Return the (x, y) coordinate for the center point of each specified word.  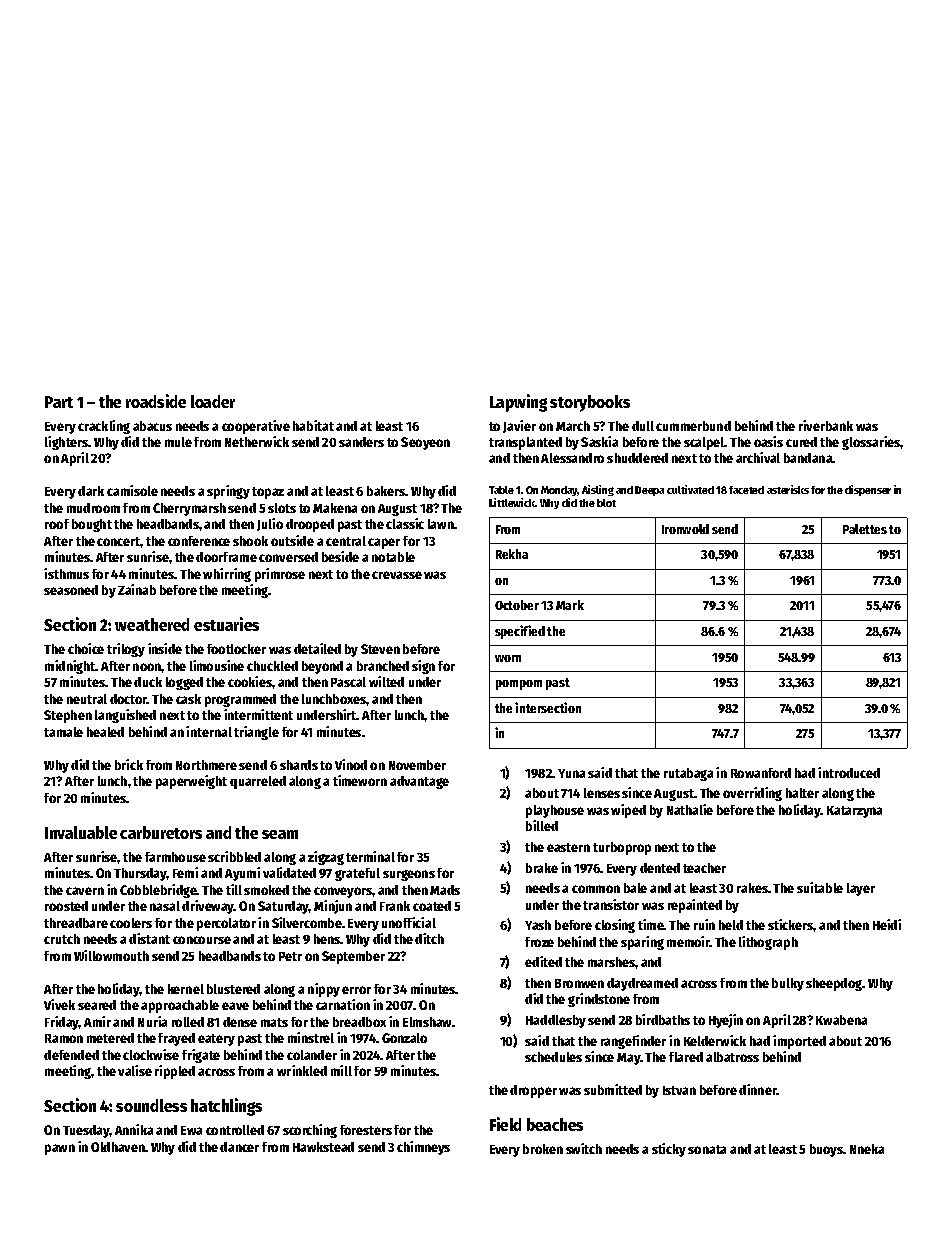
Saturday (283, 907)
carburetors (161, 832)
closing (615, 926)
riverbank (826, 425)
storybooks (590, 403)
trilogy (126, 650)
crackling (104, 427)
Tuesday (86, 1131)
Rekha (512, 554)
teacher (704, 868)
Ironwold (685, 529)
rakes (752, 888)
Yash (538, 925)
